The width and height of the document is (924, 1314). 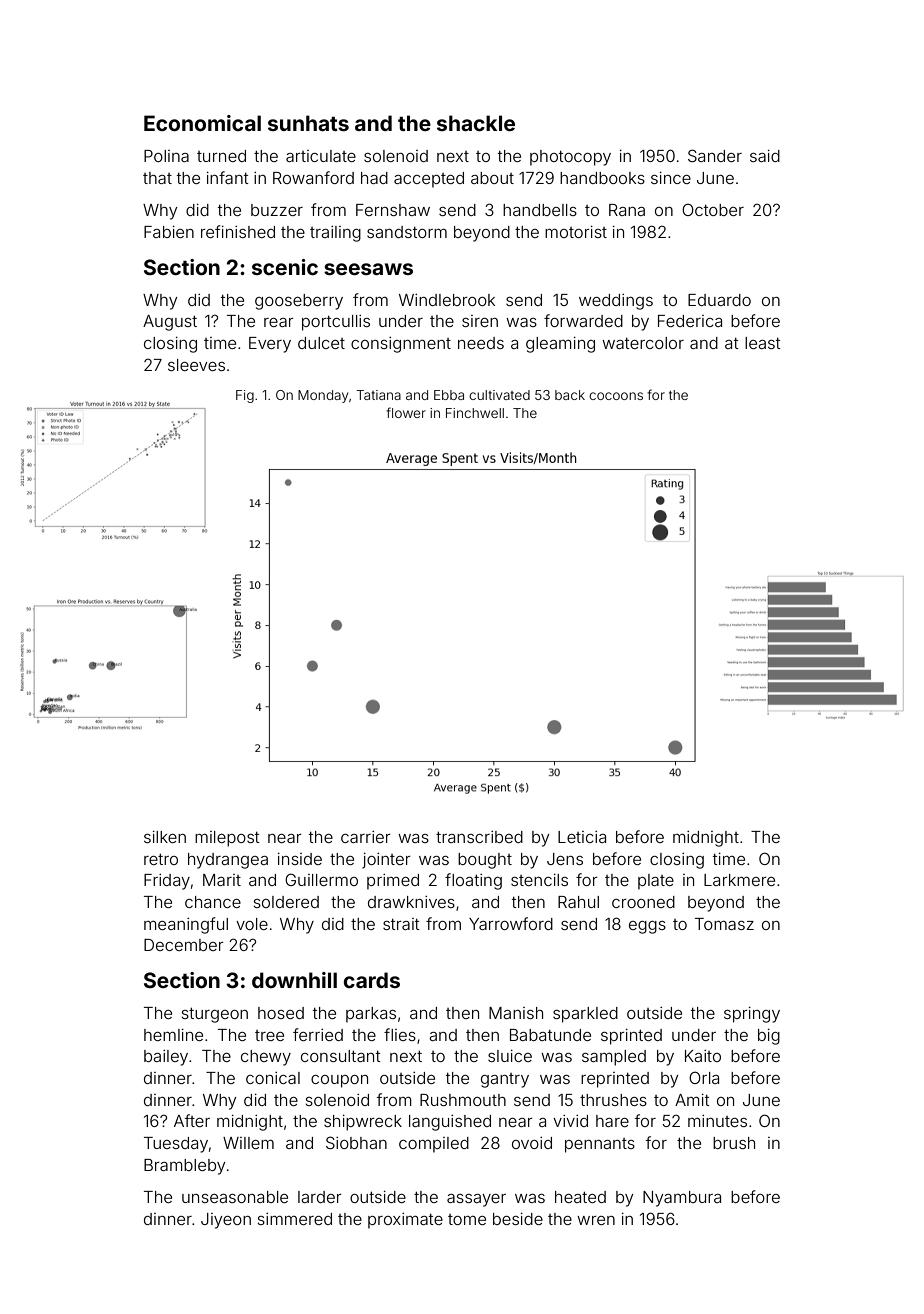 I want to click on Jiyeon, so click(x=226, y=1221).
